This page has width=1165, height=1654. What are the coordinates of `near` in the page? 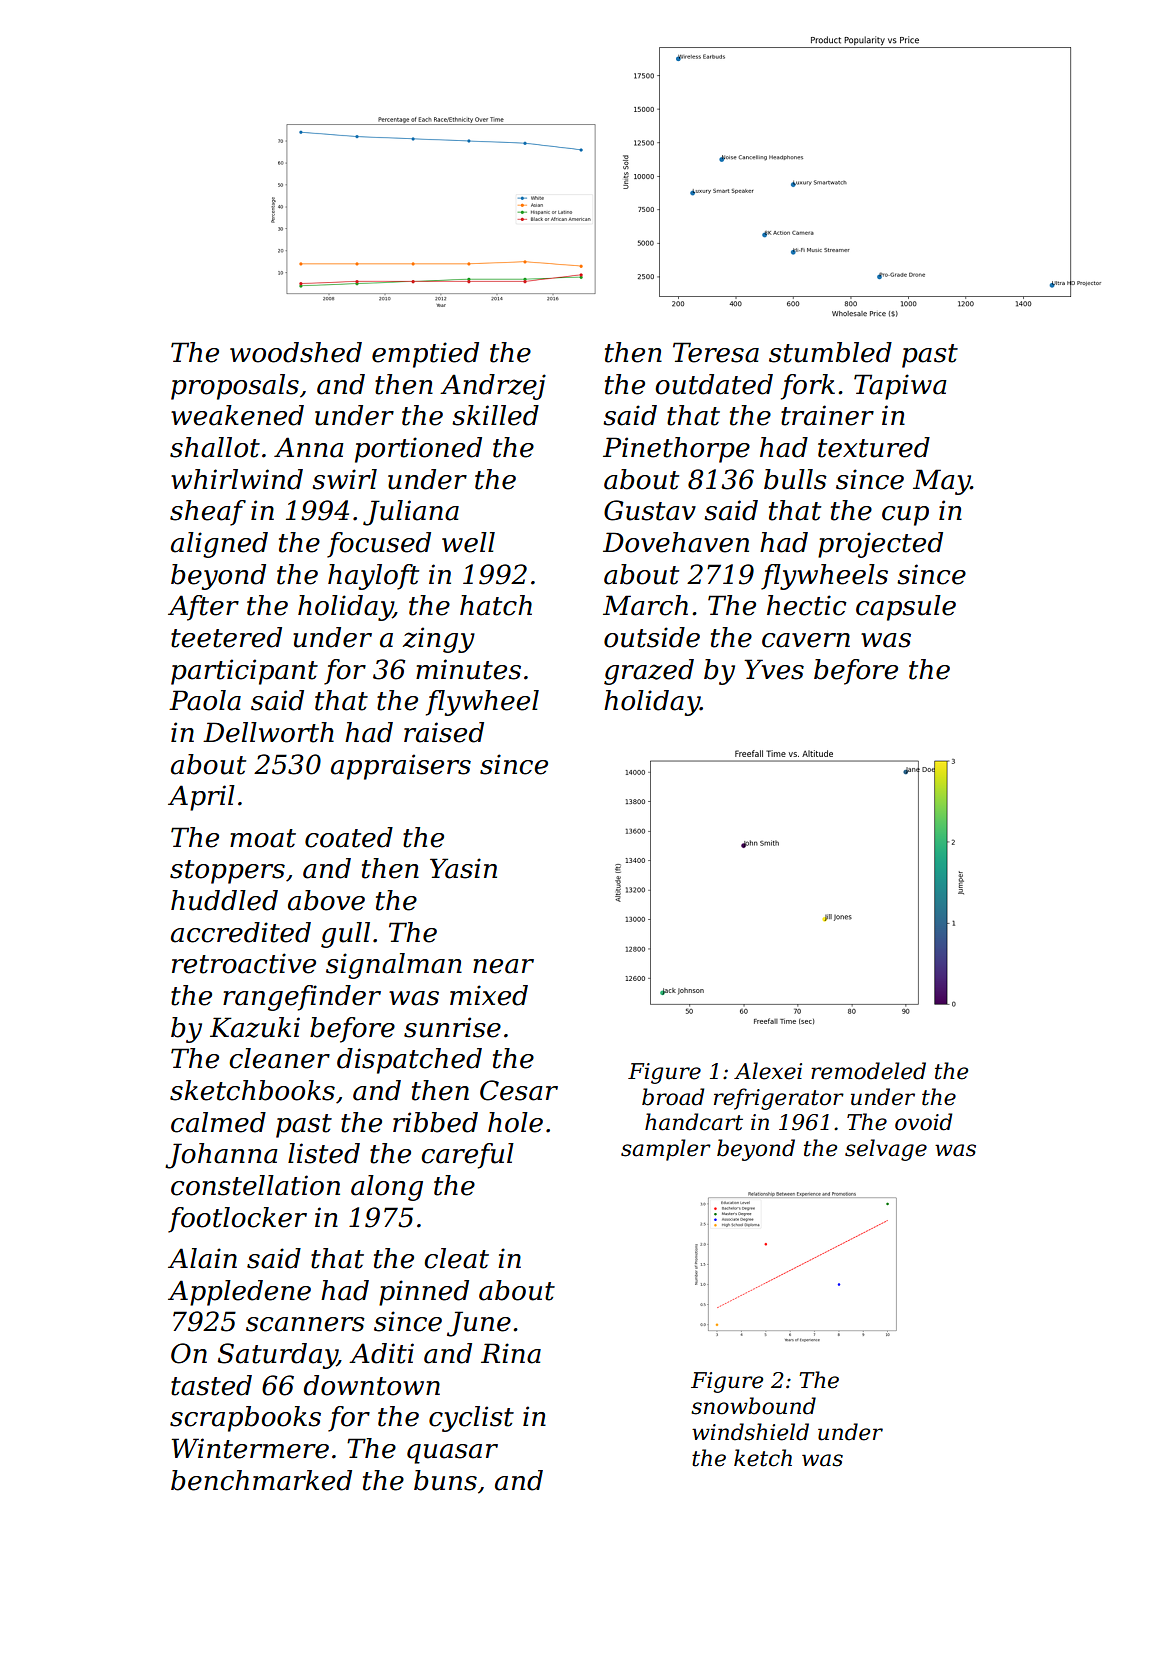 It's located at (503, 966).
